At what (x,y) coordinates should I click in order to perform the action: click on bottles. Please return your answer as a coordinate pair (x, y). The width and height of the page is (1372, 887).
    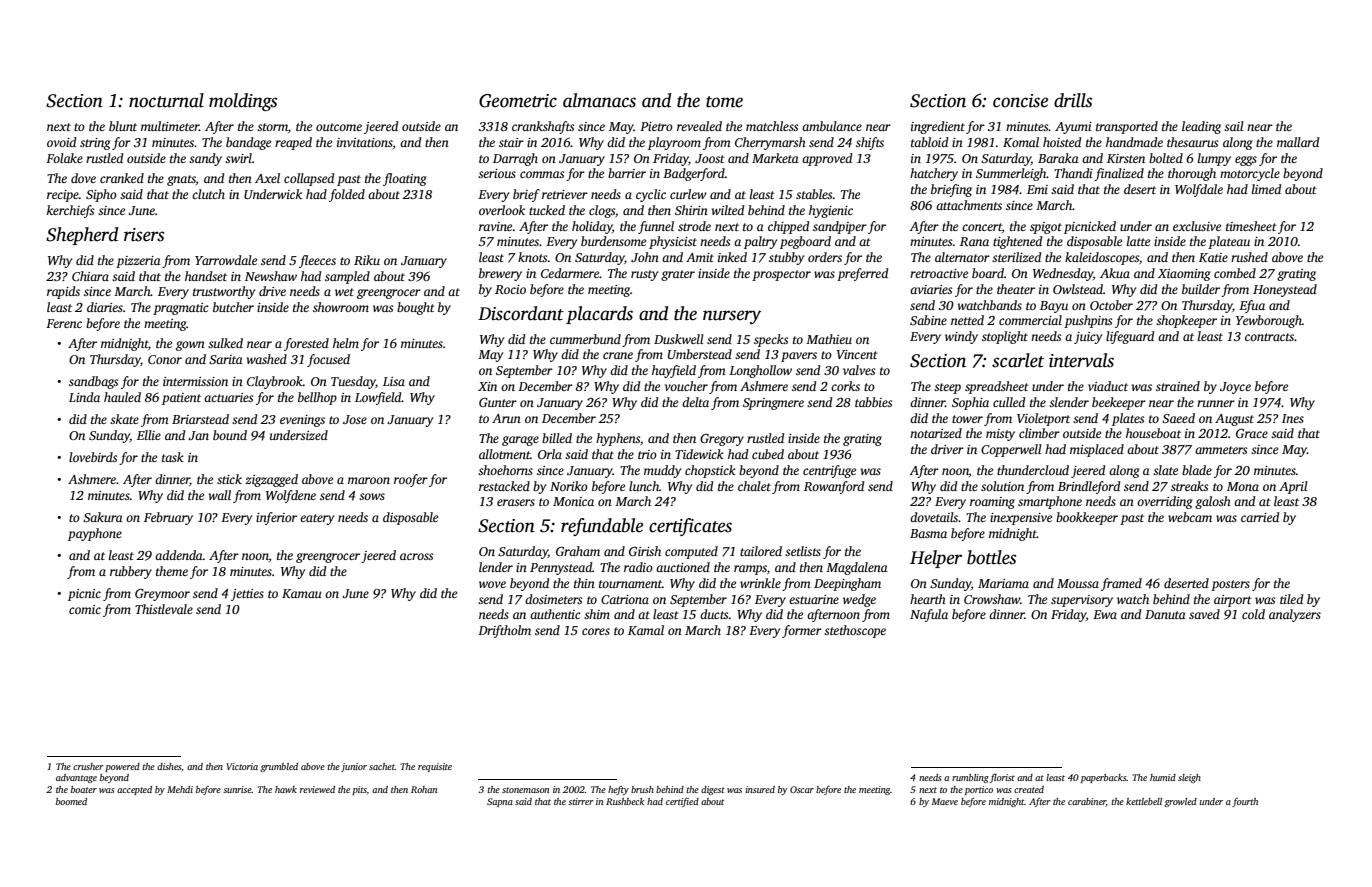
    Looking at the image, I should click on (991, 557).
